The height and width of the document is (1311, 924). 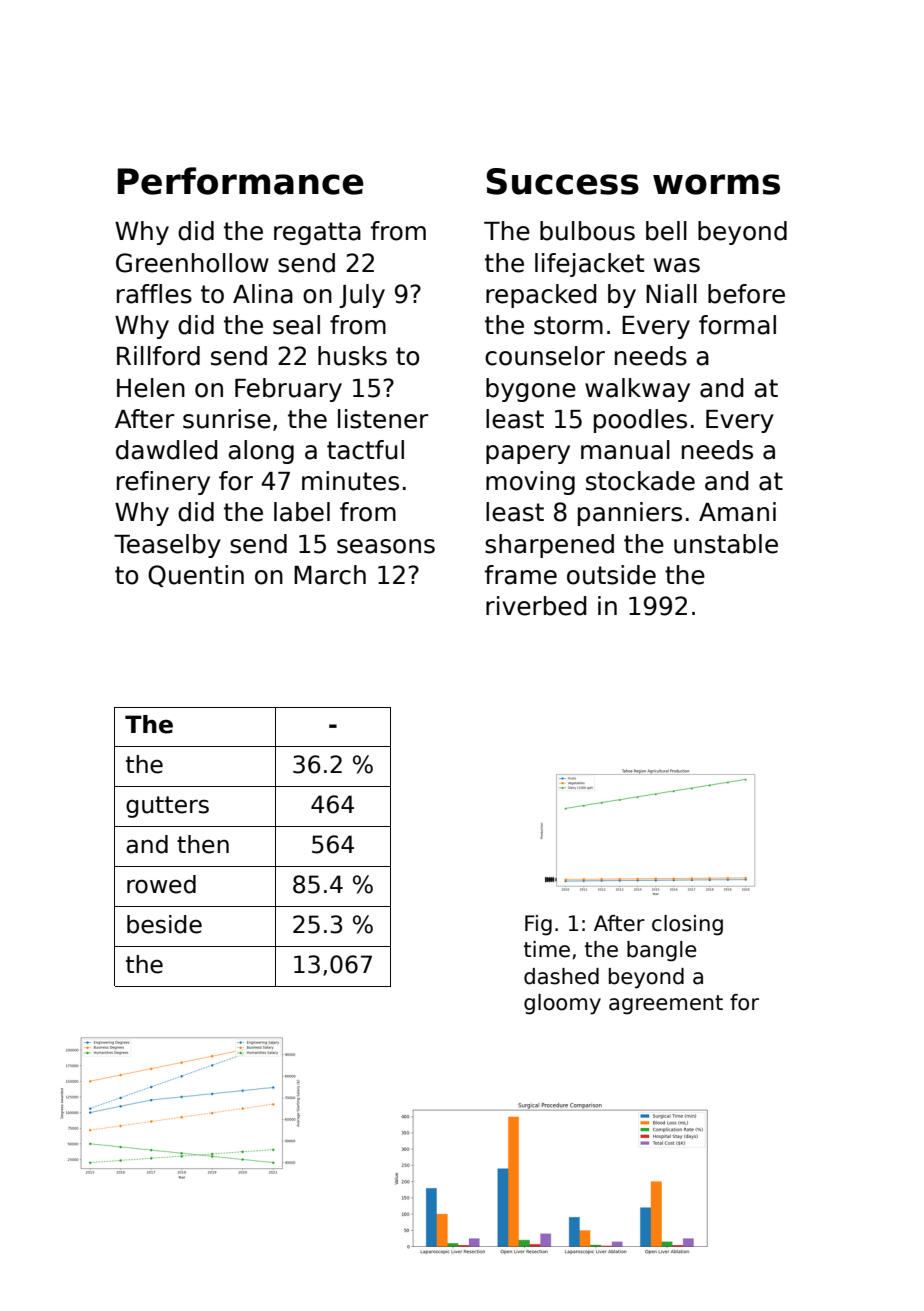 What do you see at coordinates (562, 1004) in the document?
I see `gloomy` at bounding box center [562, 1004].
